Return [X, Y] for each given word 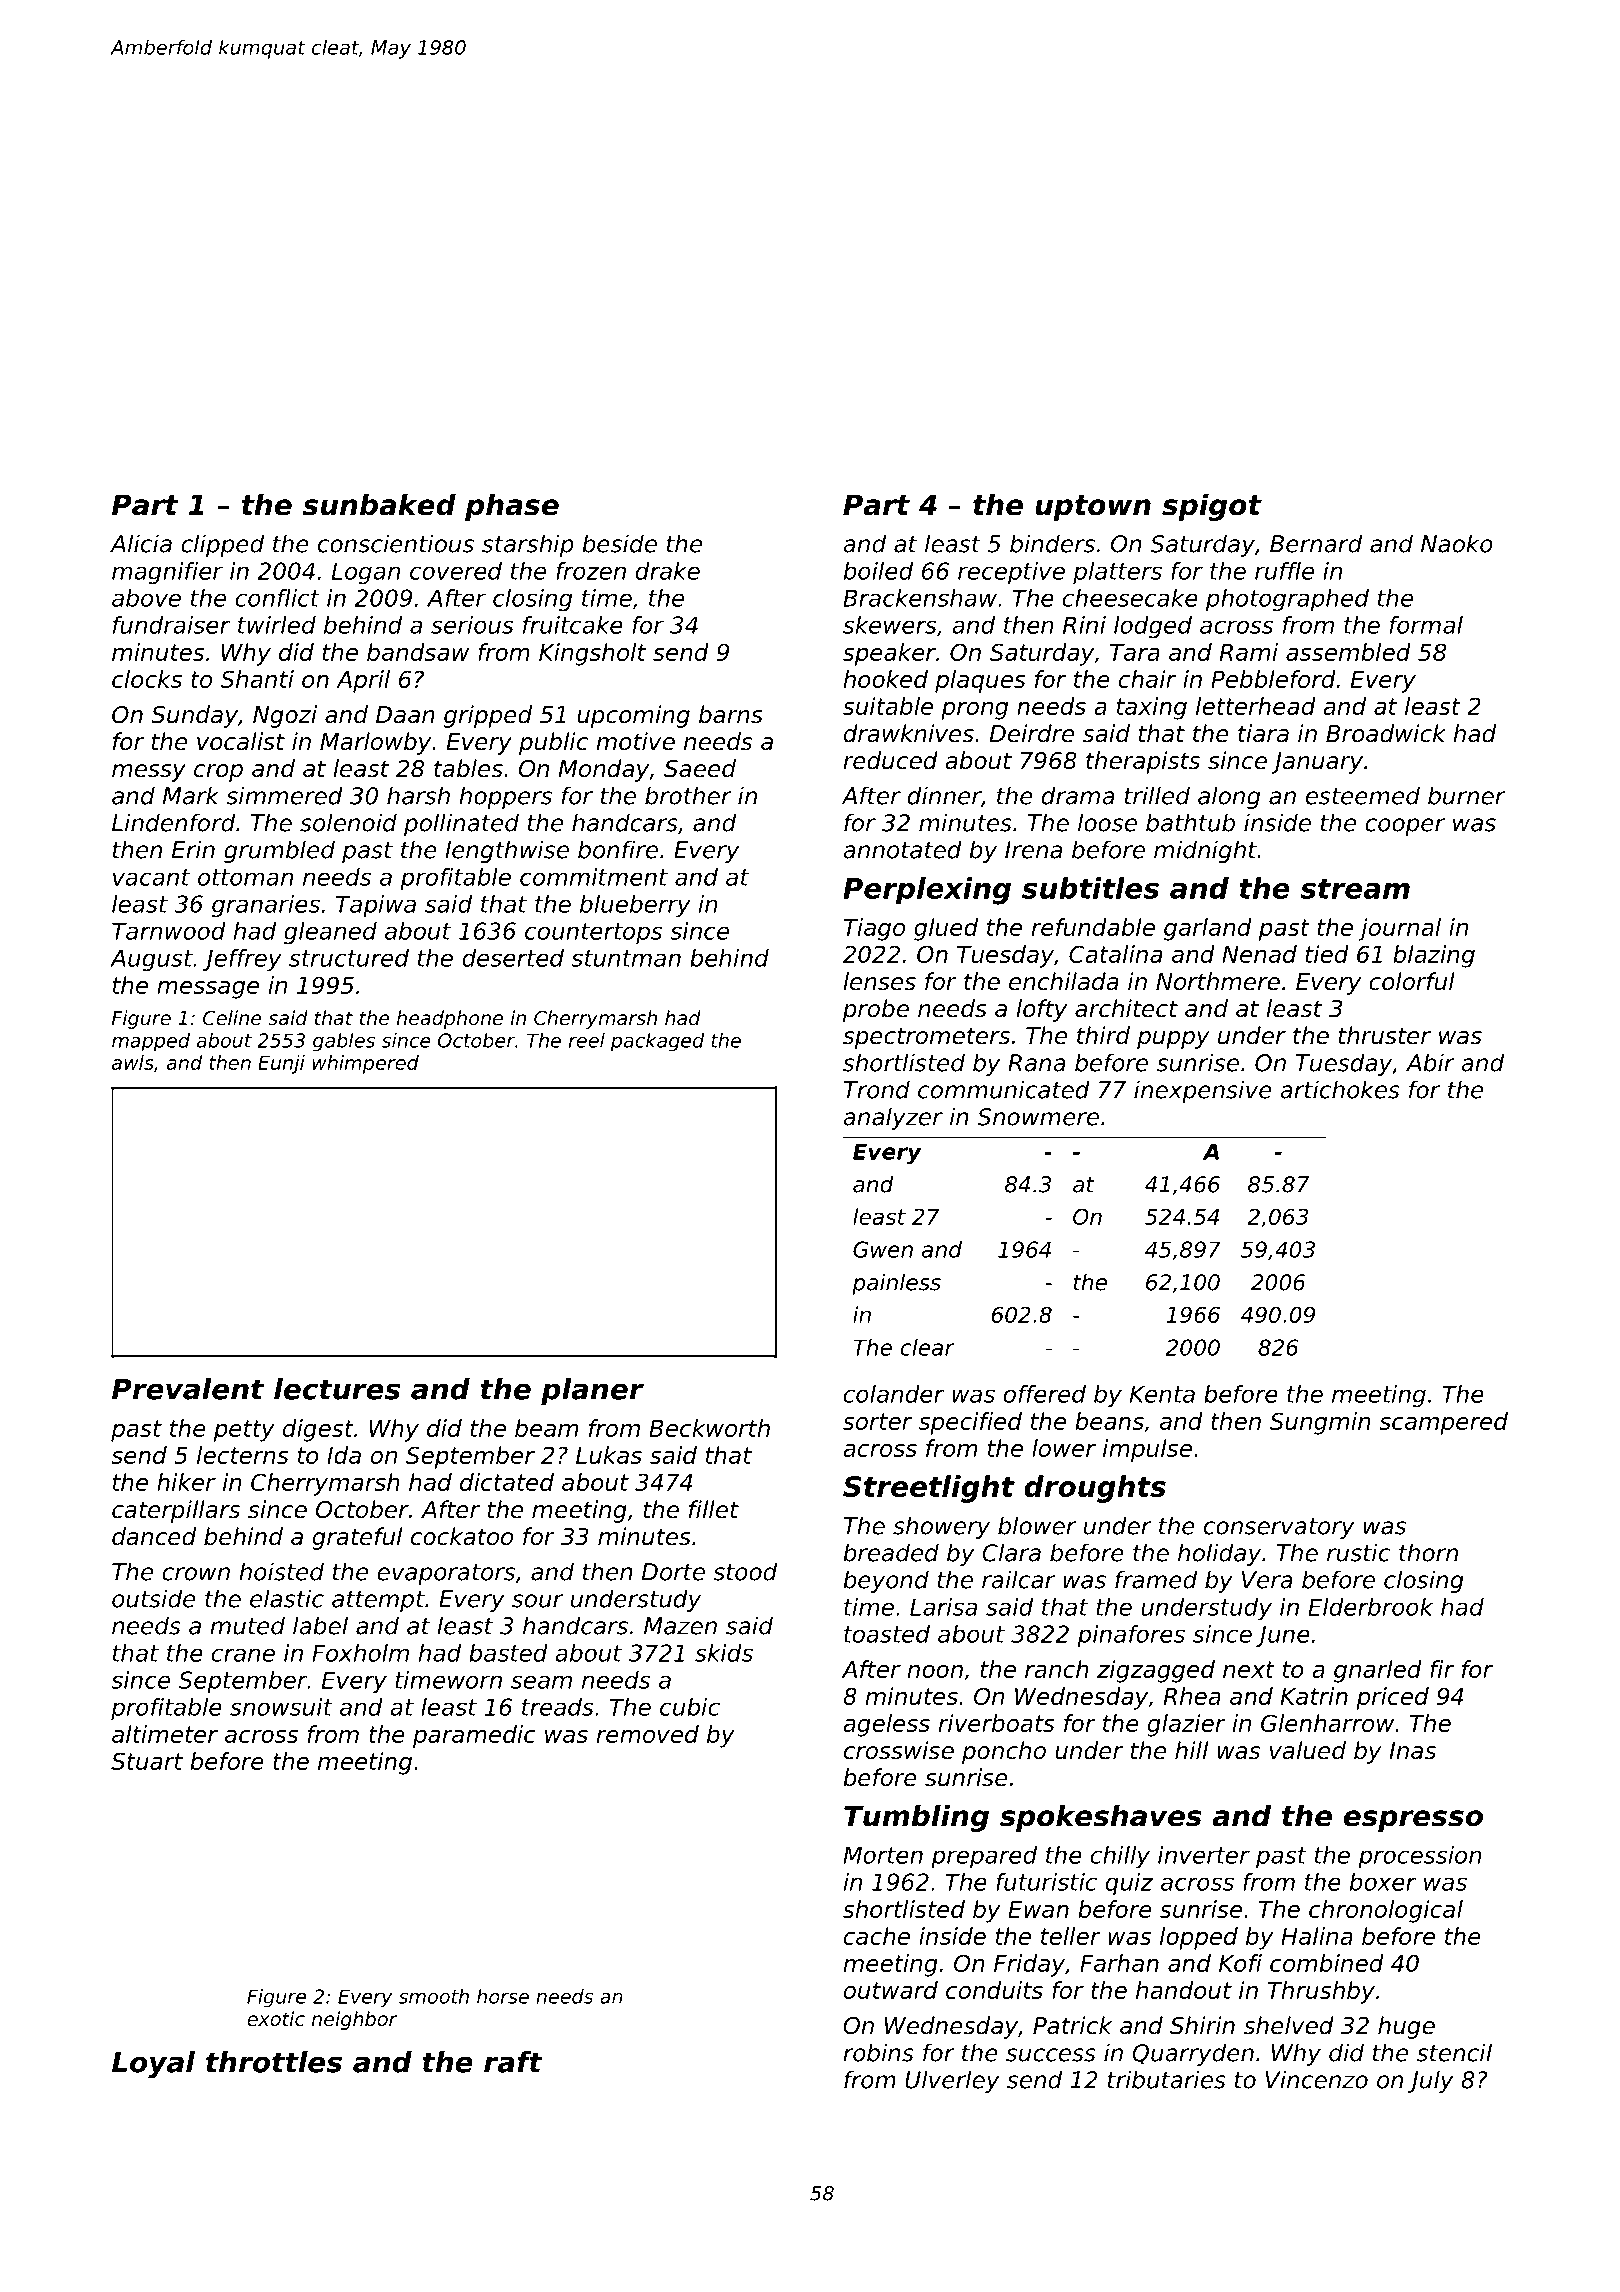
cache [877, 1936]
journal [1400, 929]
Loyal [153, 2065]
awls [133, 1062]
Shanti [257, 679]
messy [149, 773]
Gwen [883, 1249]
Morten [883, 1855]
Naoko [1457, 543]
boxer [1383, 1882]
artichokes [1340, 1089]
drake [668, 571]
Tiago [874, 929]
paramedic [474, 1736]
